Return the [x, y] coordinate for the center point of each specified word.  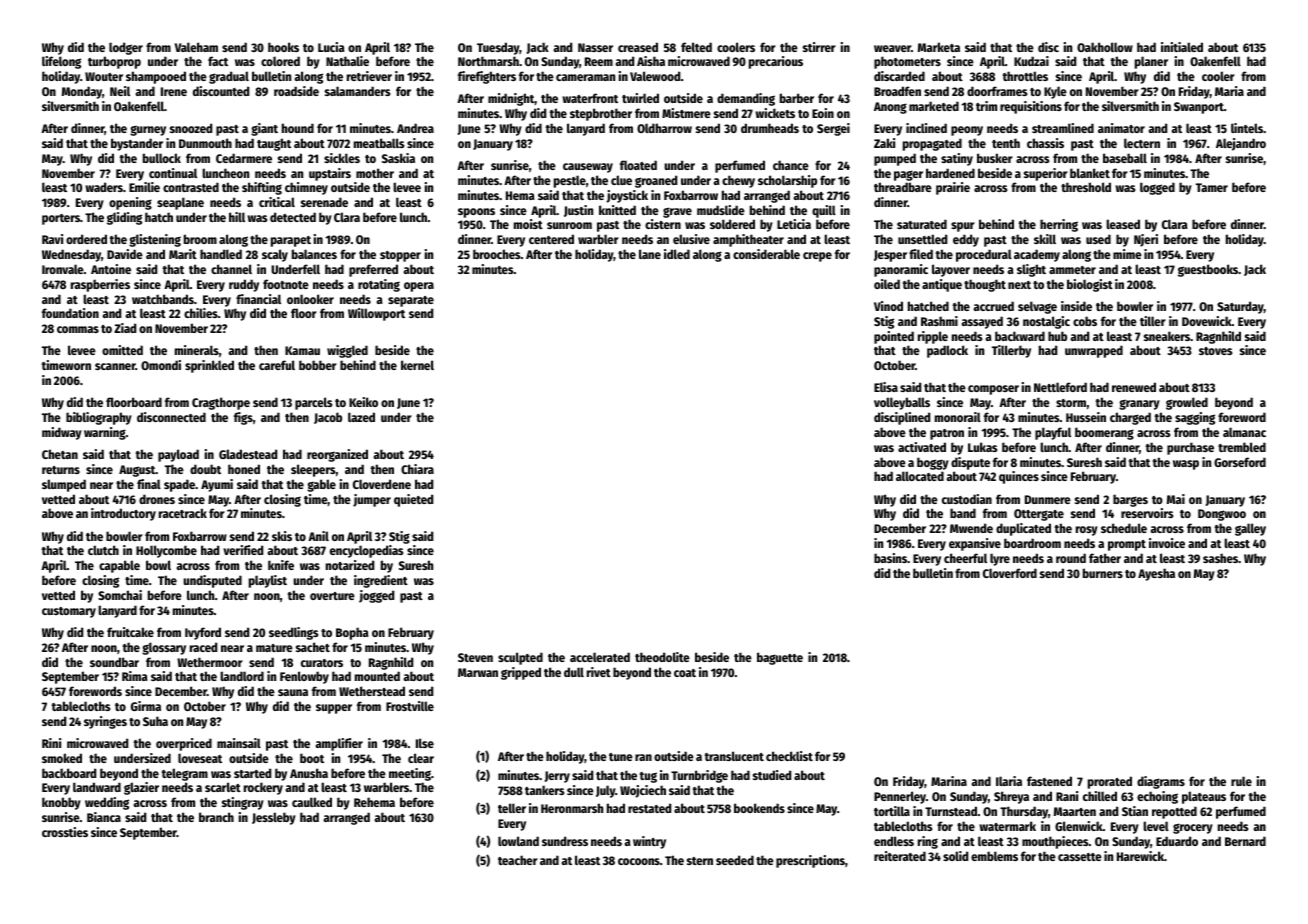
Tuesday [498, 48]
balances [314, 254]
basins [890, 558]
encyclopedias [366, 551]
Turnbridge [699, 776]
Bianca [104, 817]
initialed [1182, 47]
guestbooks [1208, 270]
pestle [570, 181]
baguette [780, 658]
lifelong [61, 62]
